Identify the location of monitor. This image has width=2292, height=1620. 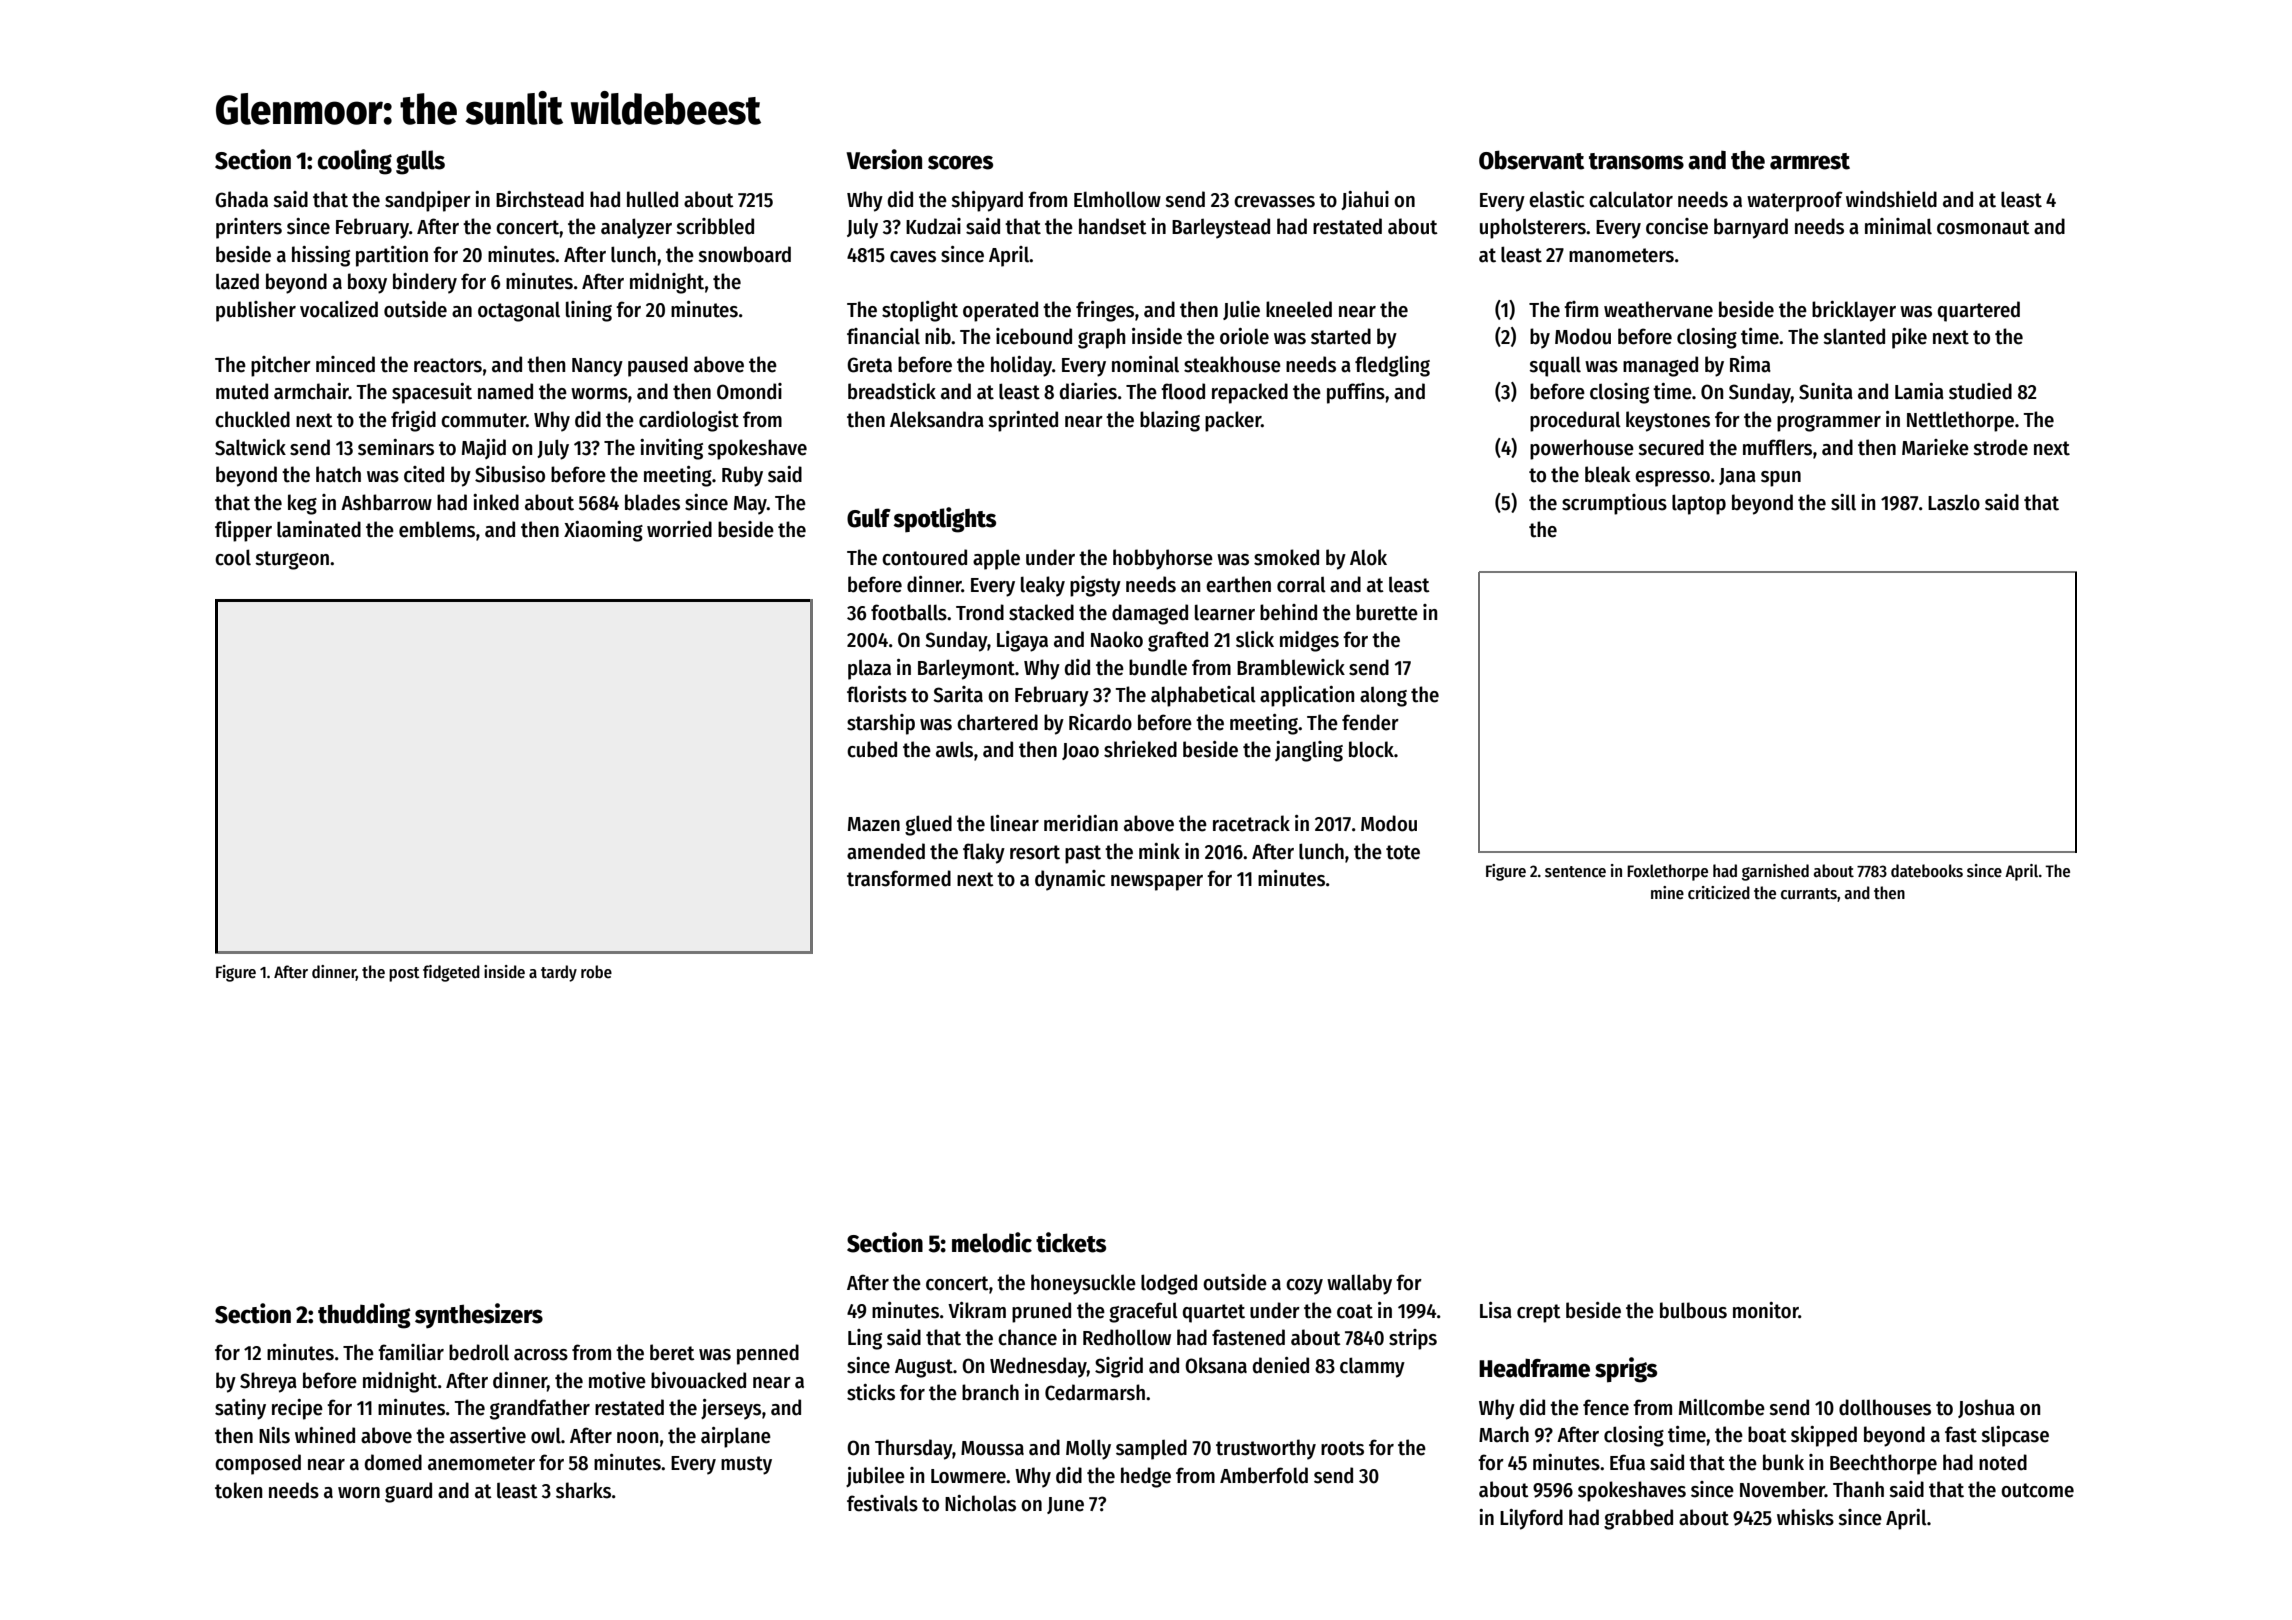
(1766, 1310).
